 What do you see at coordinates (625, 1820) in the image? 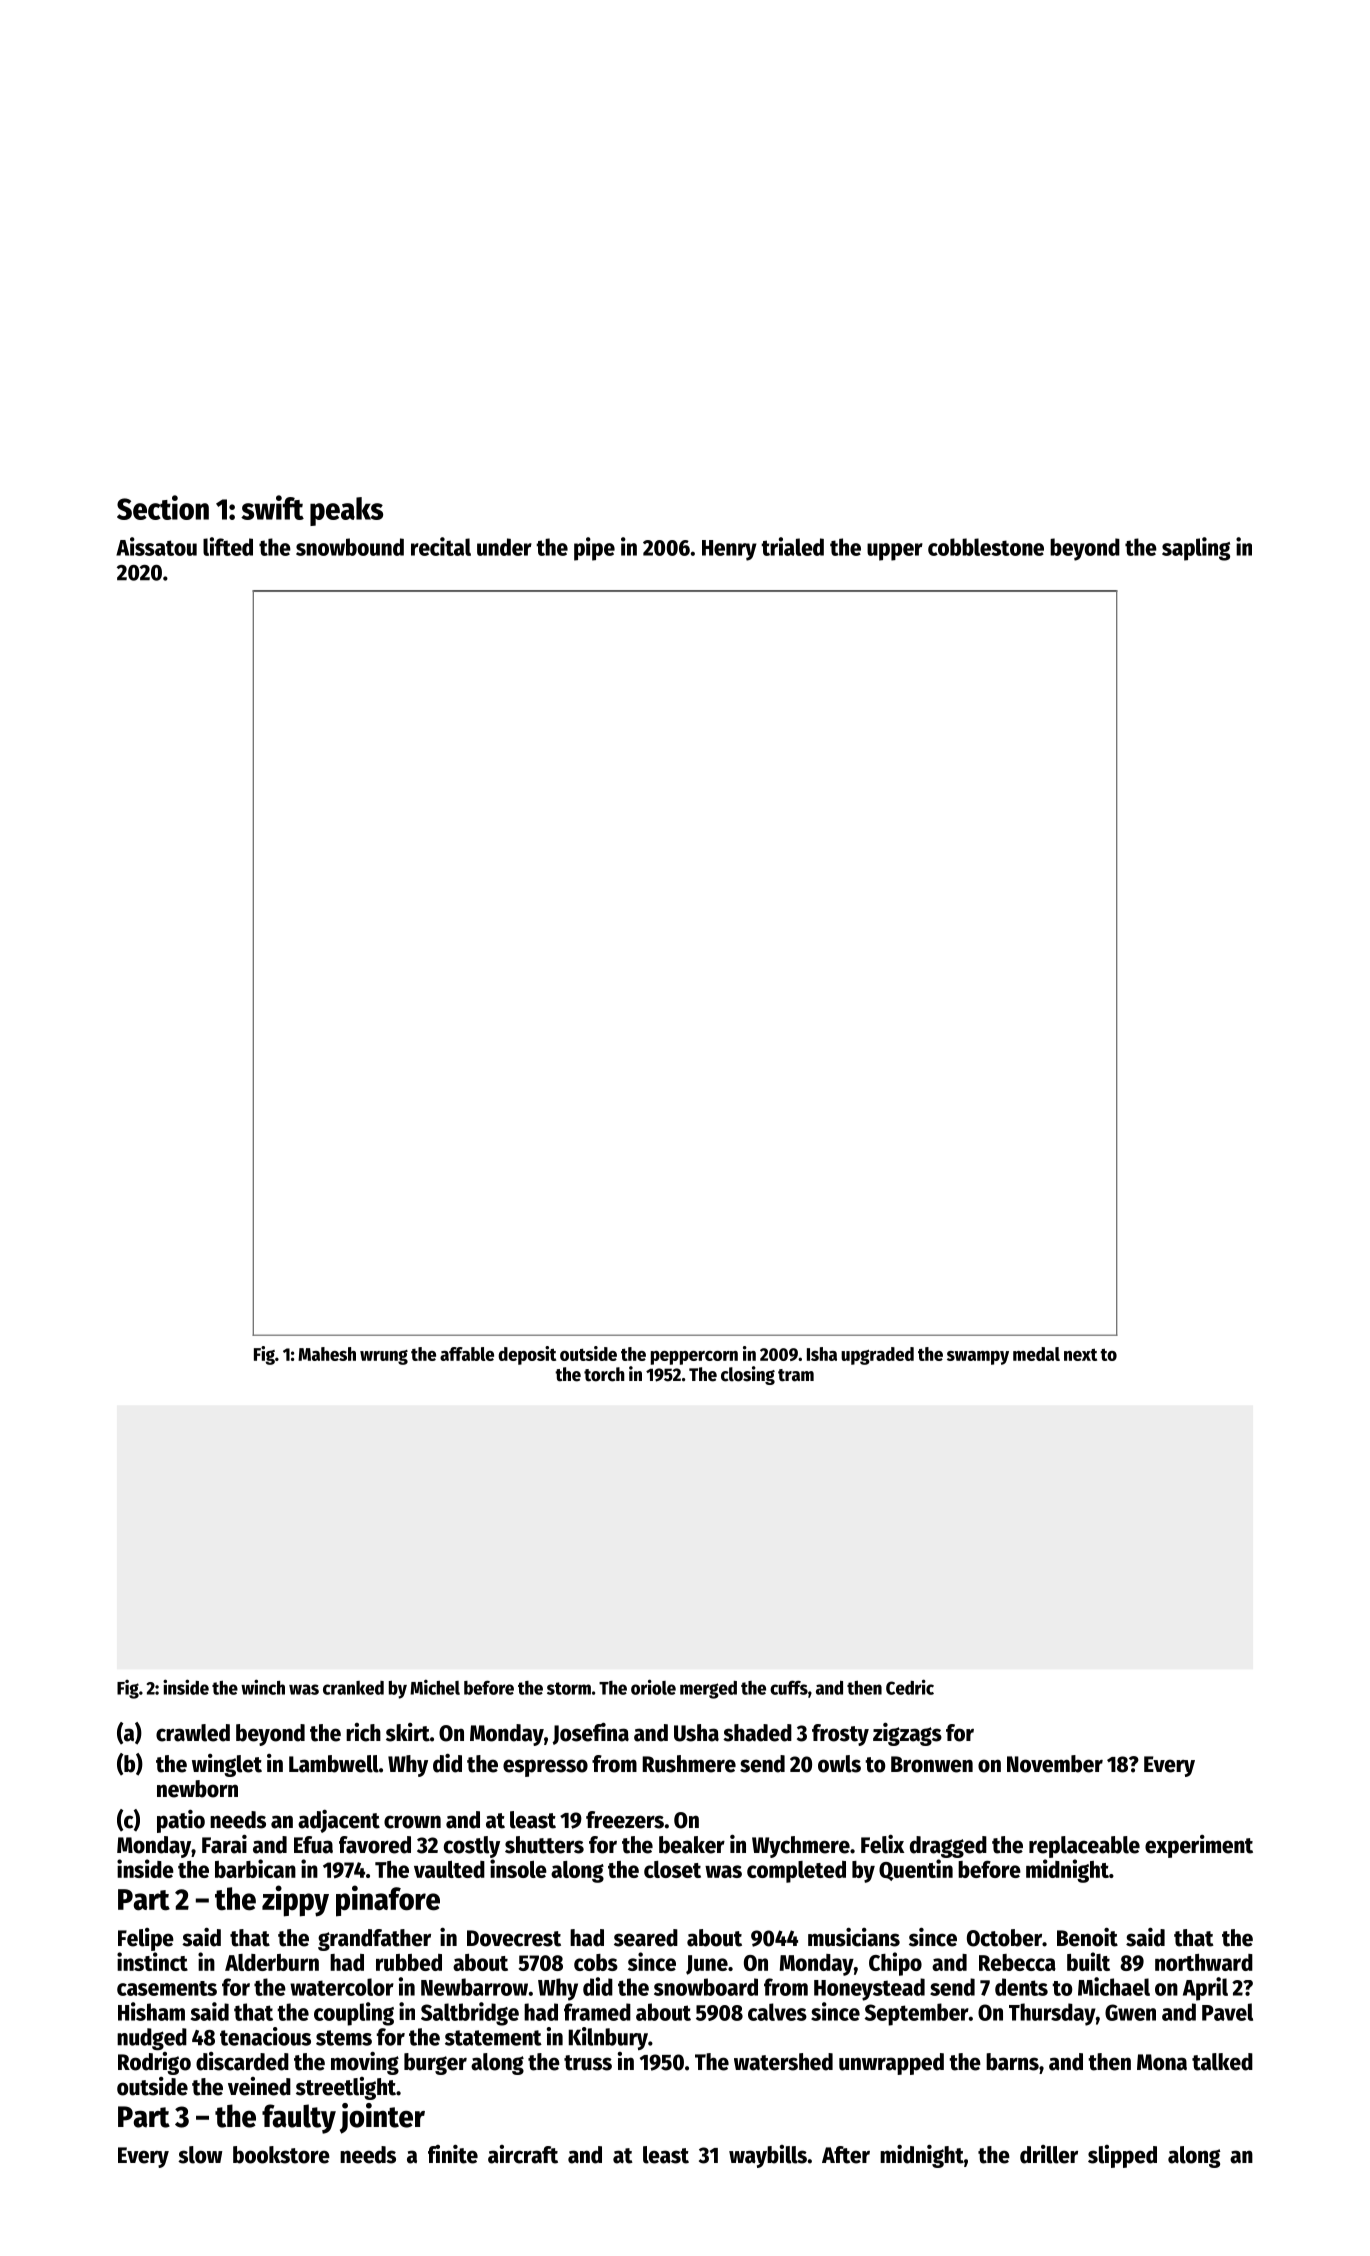
I see `freezers` at bounding box center [625, 1820].
